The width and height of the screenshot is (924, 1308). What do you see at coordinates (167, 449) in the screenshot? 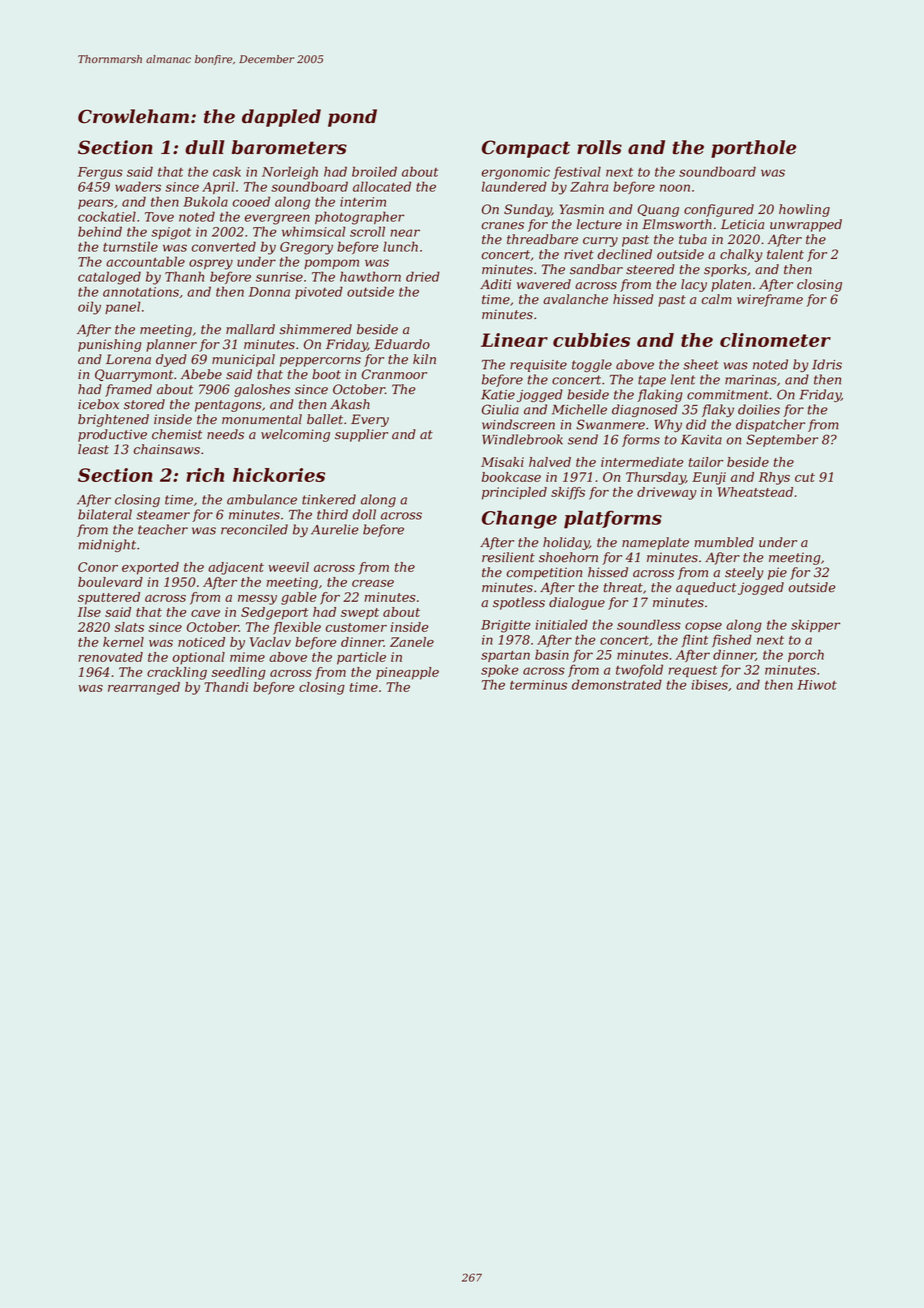
I see `chainsaws` at bounding box center [167, 449].
